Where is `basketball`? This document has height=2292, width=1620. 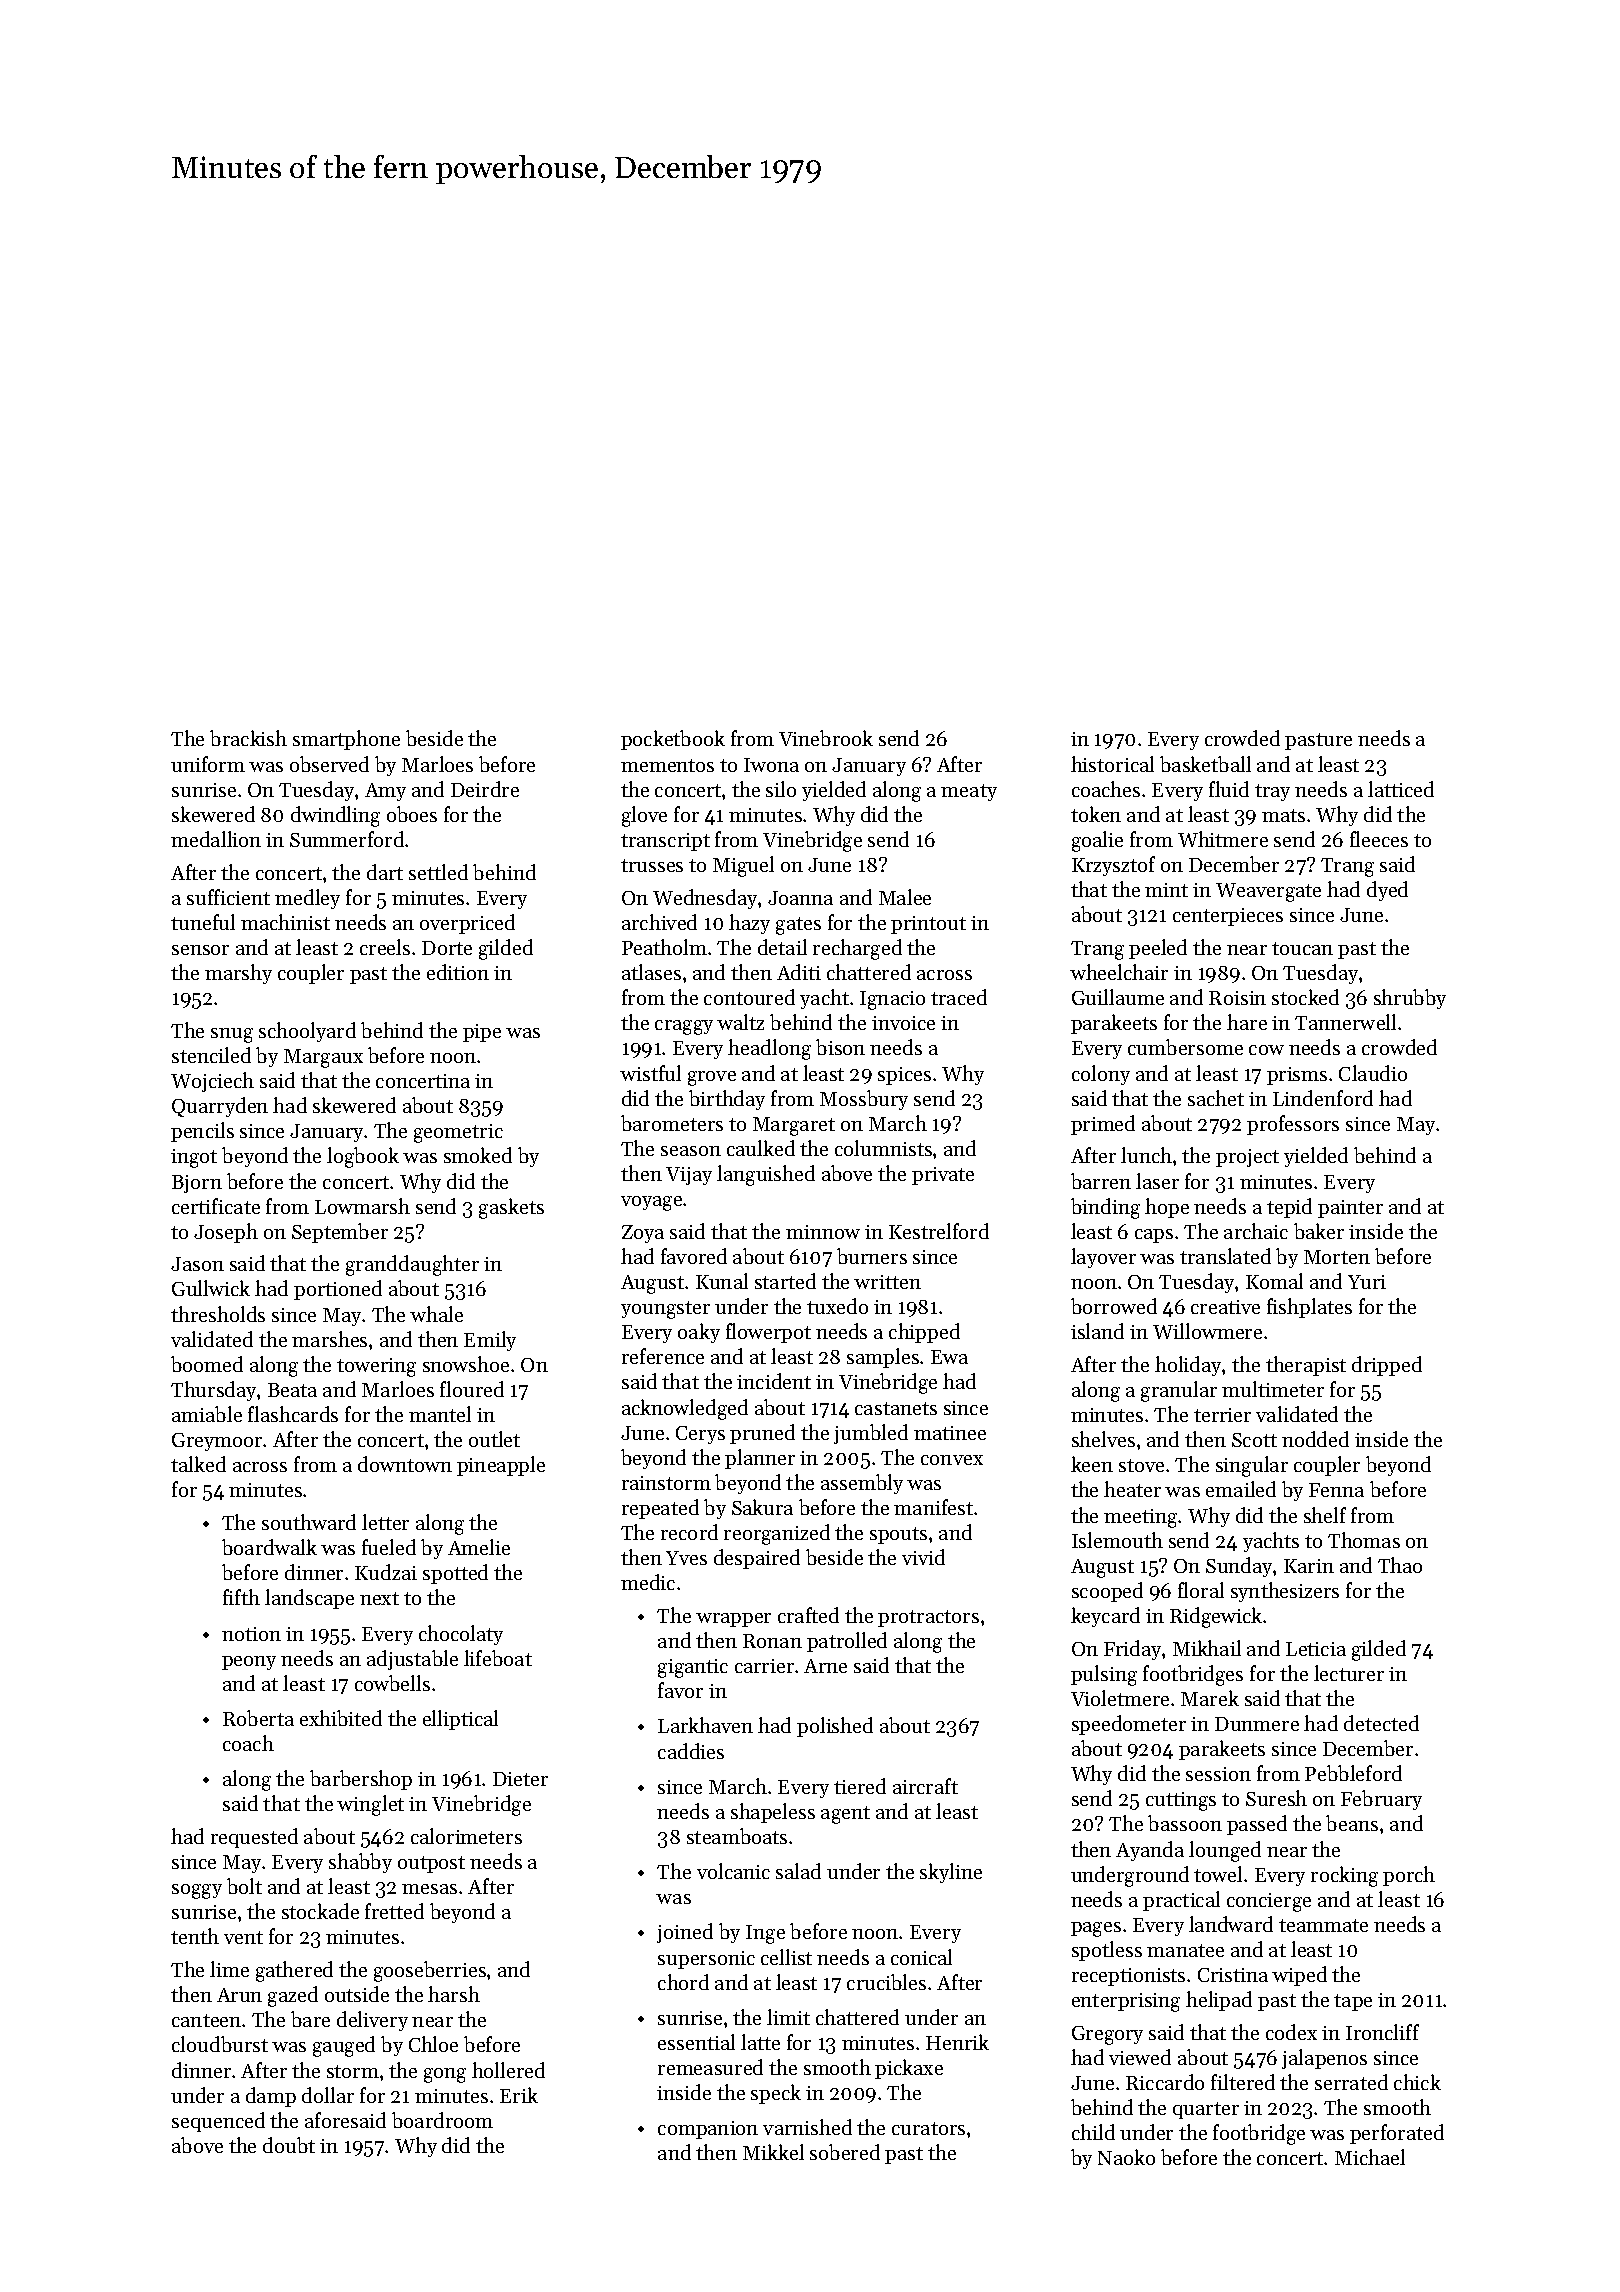 basketball is located at coordinates (1205, 764).
